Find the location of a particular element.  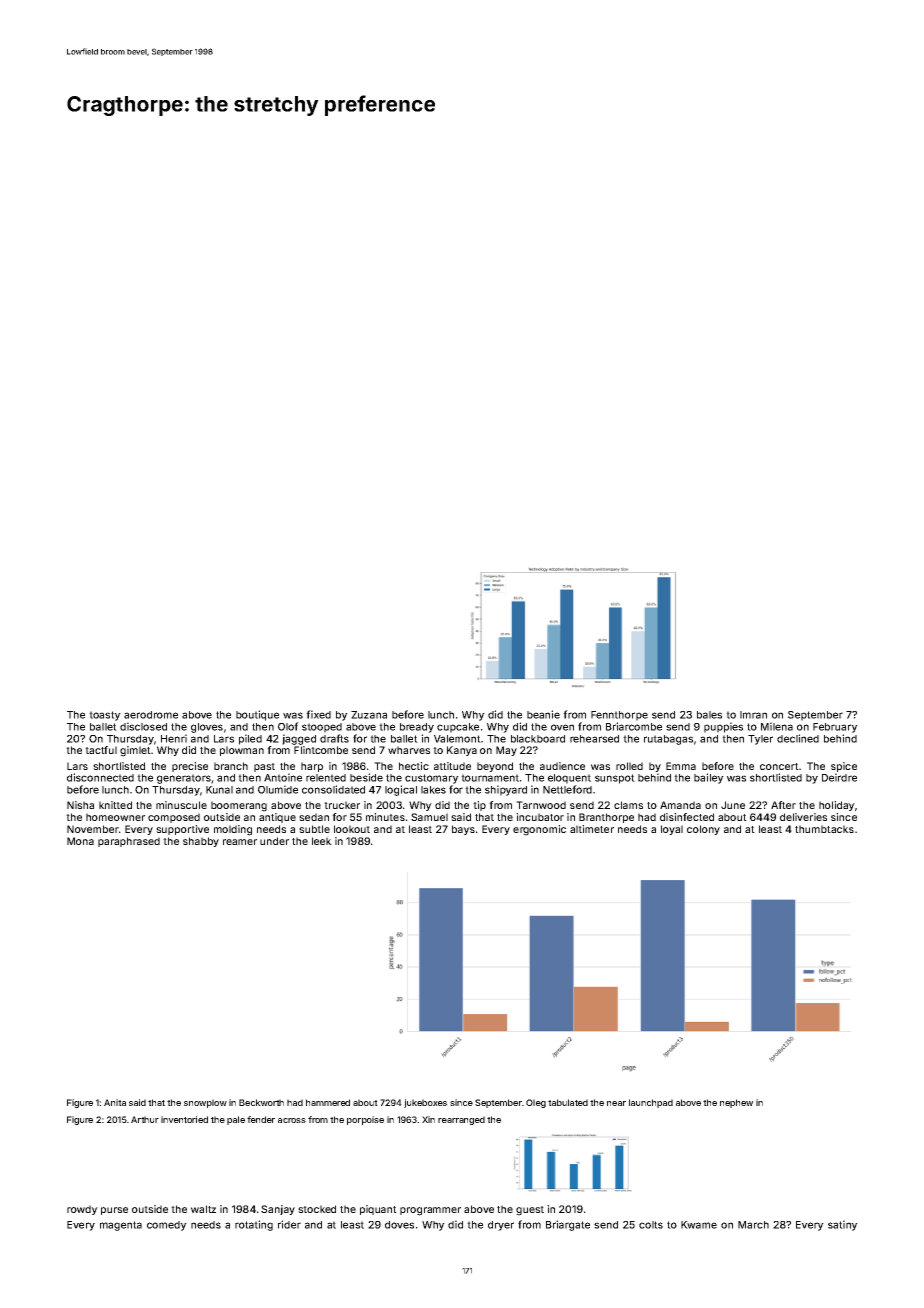

tactful is located at coordinates (101, 750).
